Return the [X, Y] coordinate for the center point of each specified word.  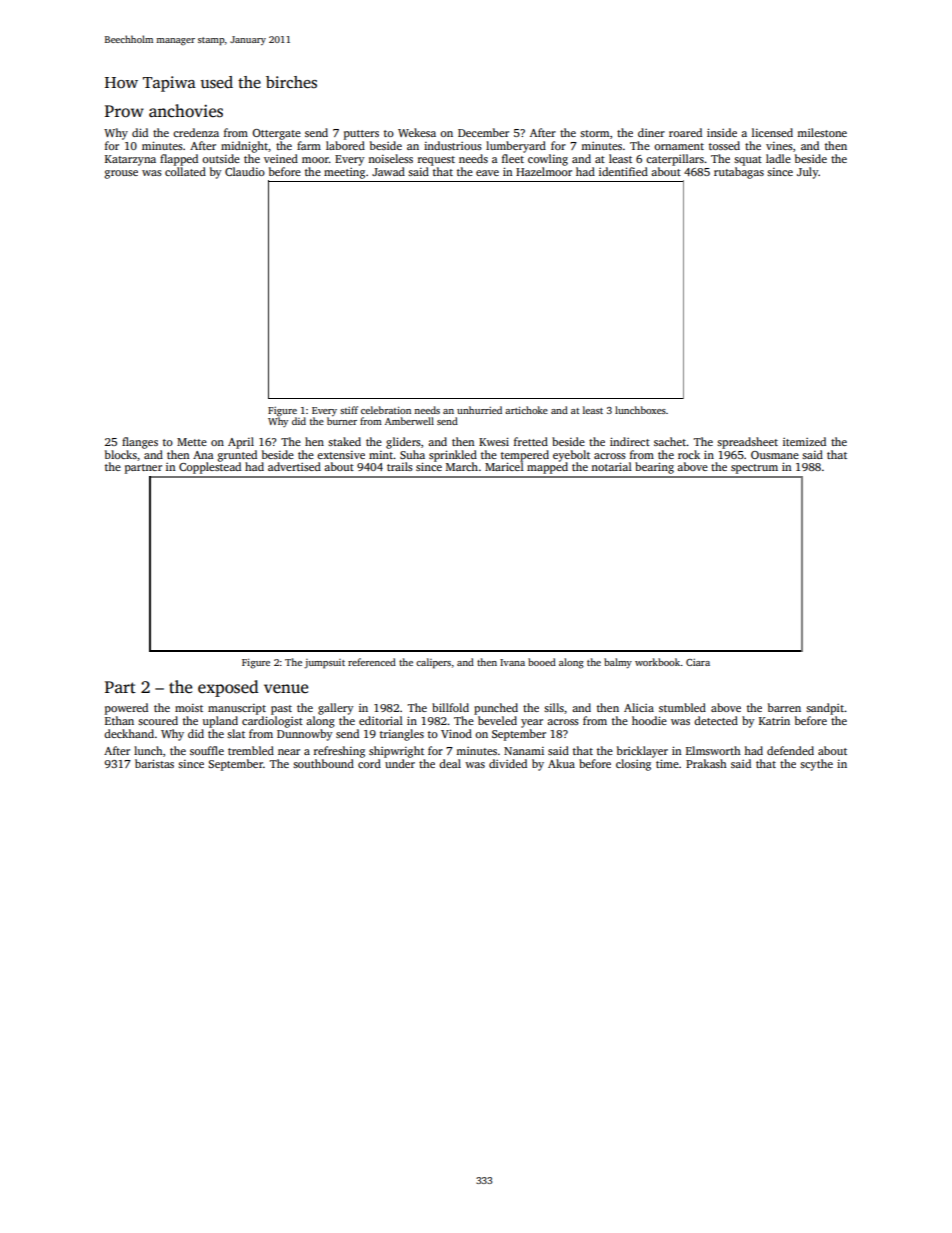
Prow [124, 111]
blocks [121, 454]
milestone [822, 132]
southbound [323, 763]
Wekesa [417, 132]
